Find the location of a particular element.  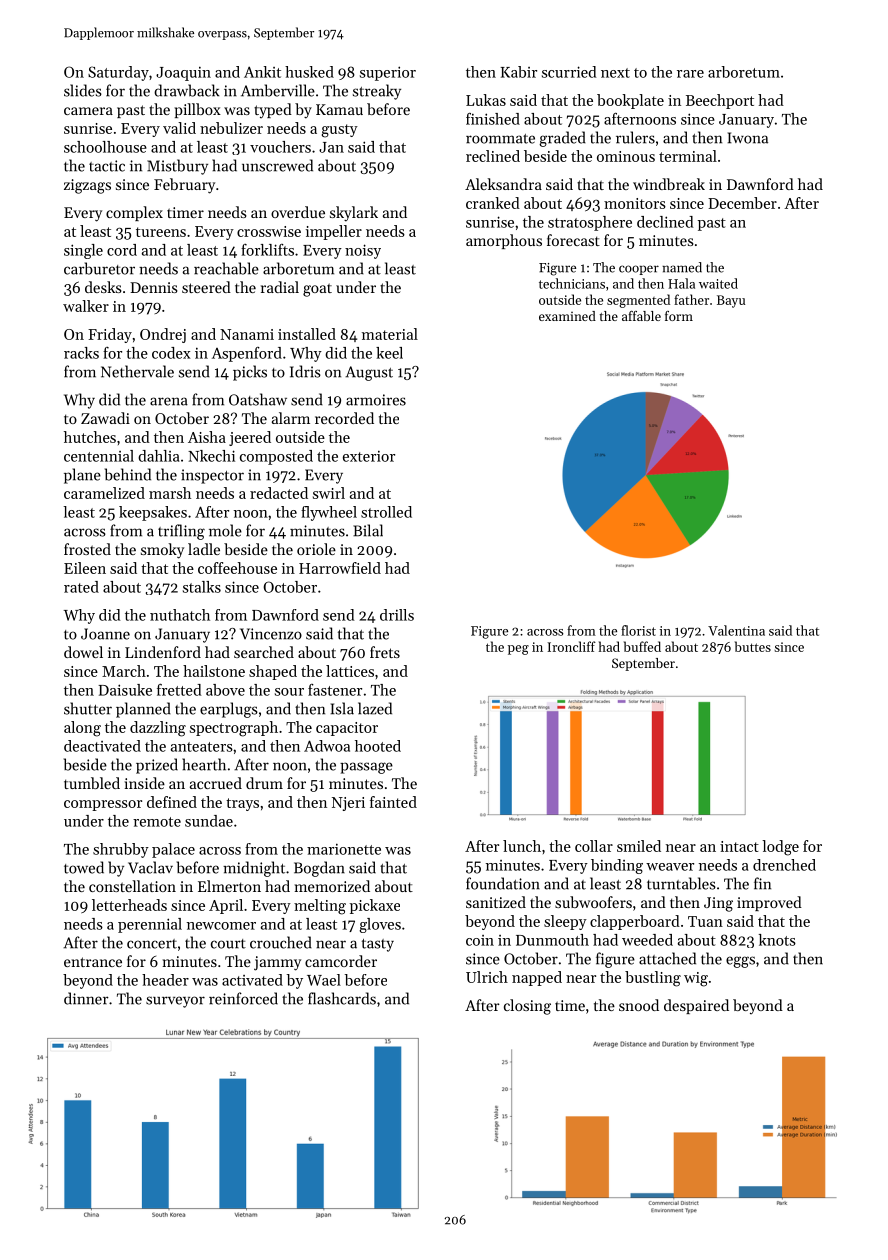

slides is located at coordinates (83, 90).
